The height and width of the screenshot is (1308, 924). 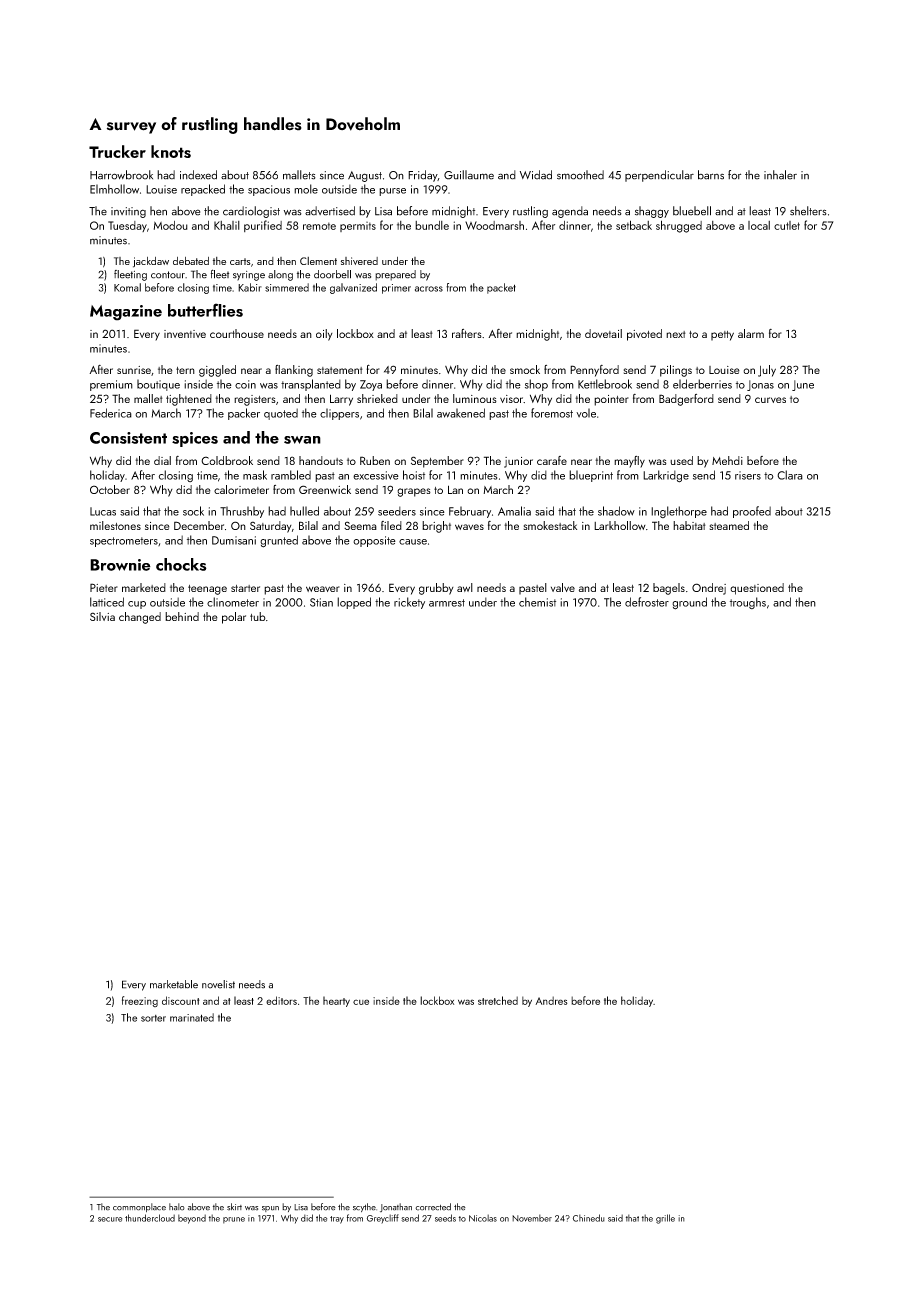 I want to click on Ruben, so click(x=375, y=460).
